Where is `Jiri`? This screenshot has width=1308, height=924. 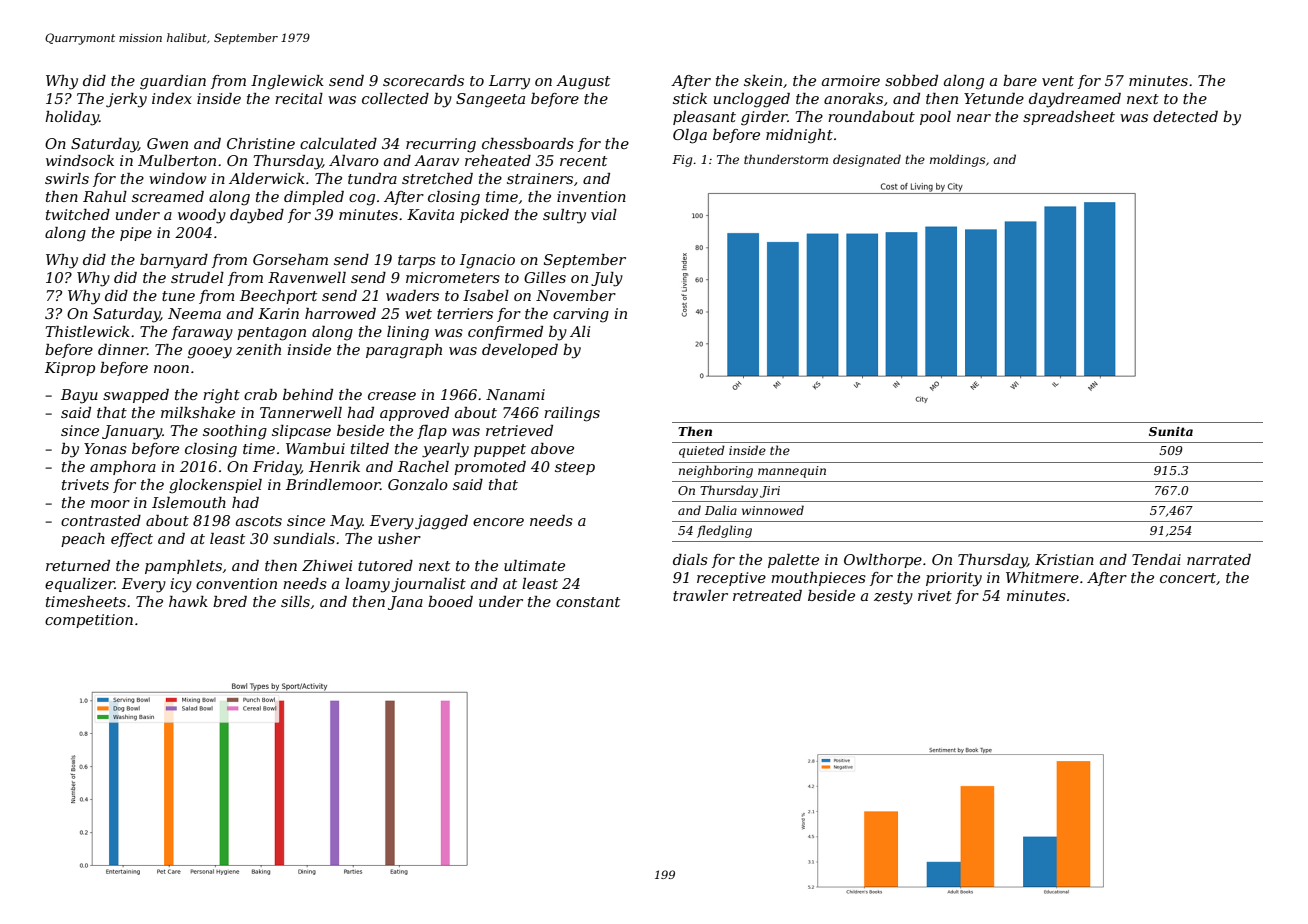 Jiri is located at coordinates (770, 492).
